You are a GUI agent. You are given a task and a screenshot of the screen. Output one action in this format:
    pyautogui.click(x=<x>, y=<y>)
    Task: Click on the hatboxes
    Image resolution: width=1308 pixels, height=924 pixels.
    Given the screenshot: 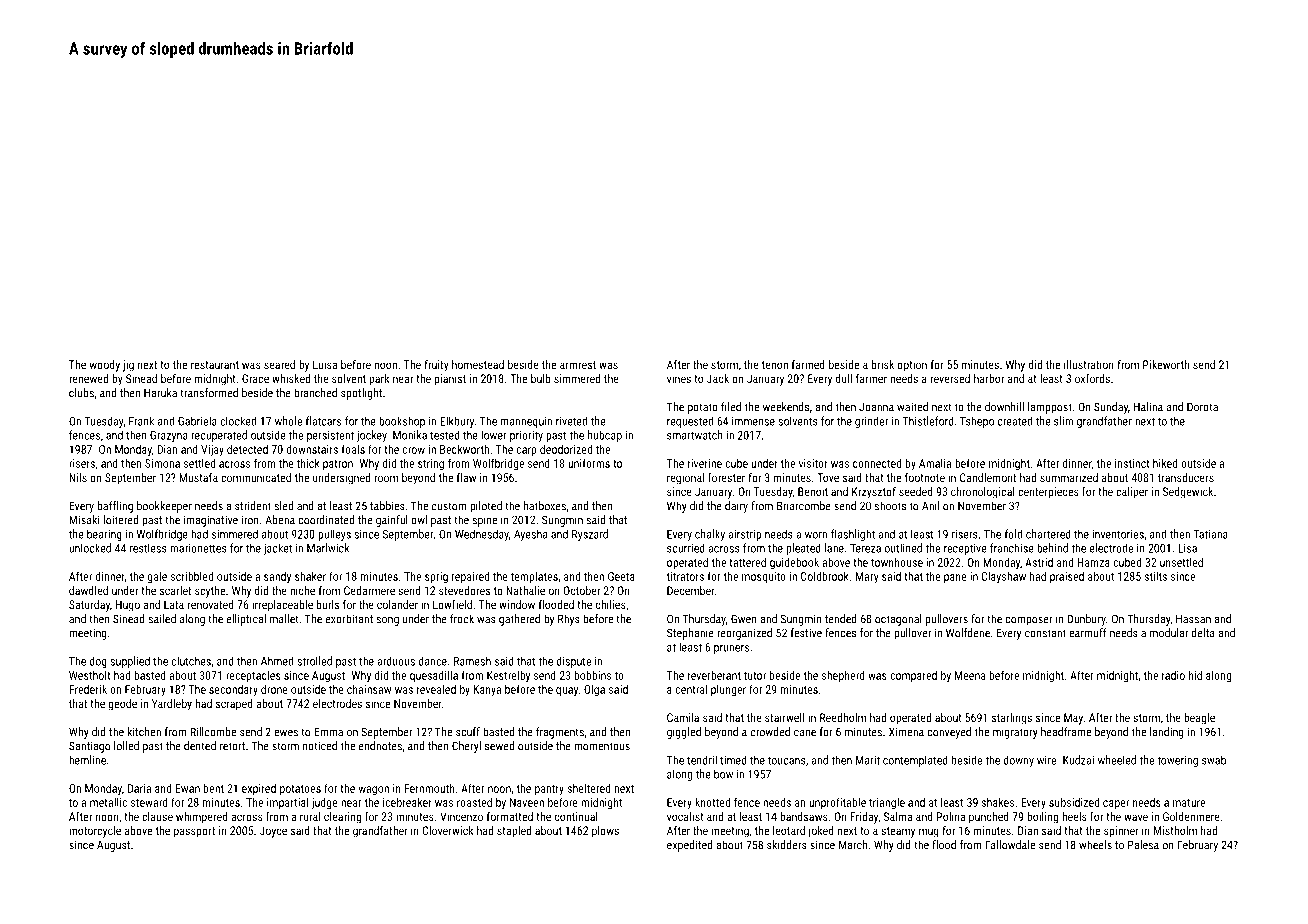 What is the action you would take?
    pyautogui.click(x=545, y=506)
